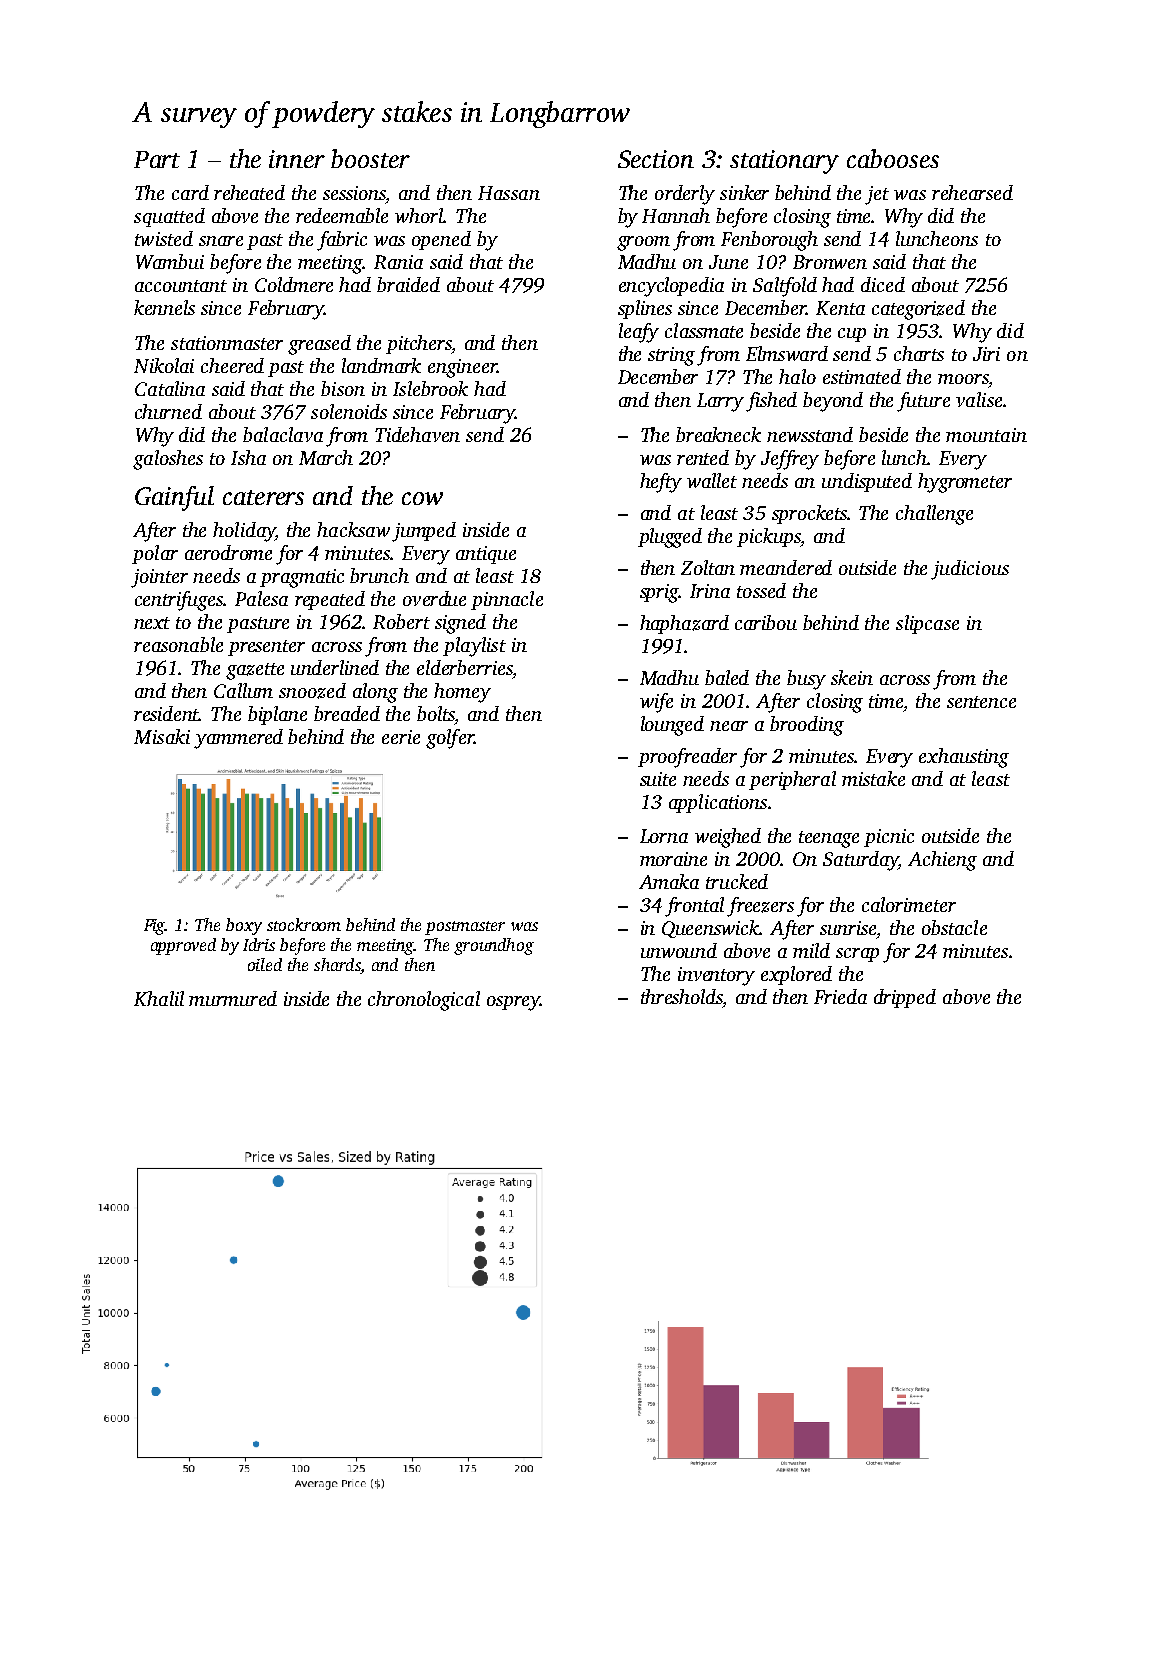  Describe the element at coordinates (664, 836) in the screenshot. I see `Lorna` at that location.
